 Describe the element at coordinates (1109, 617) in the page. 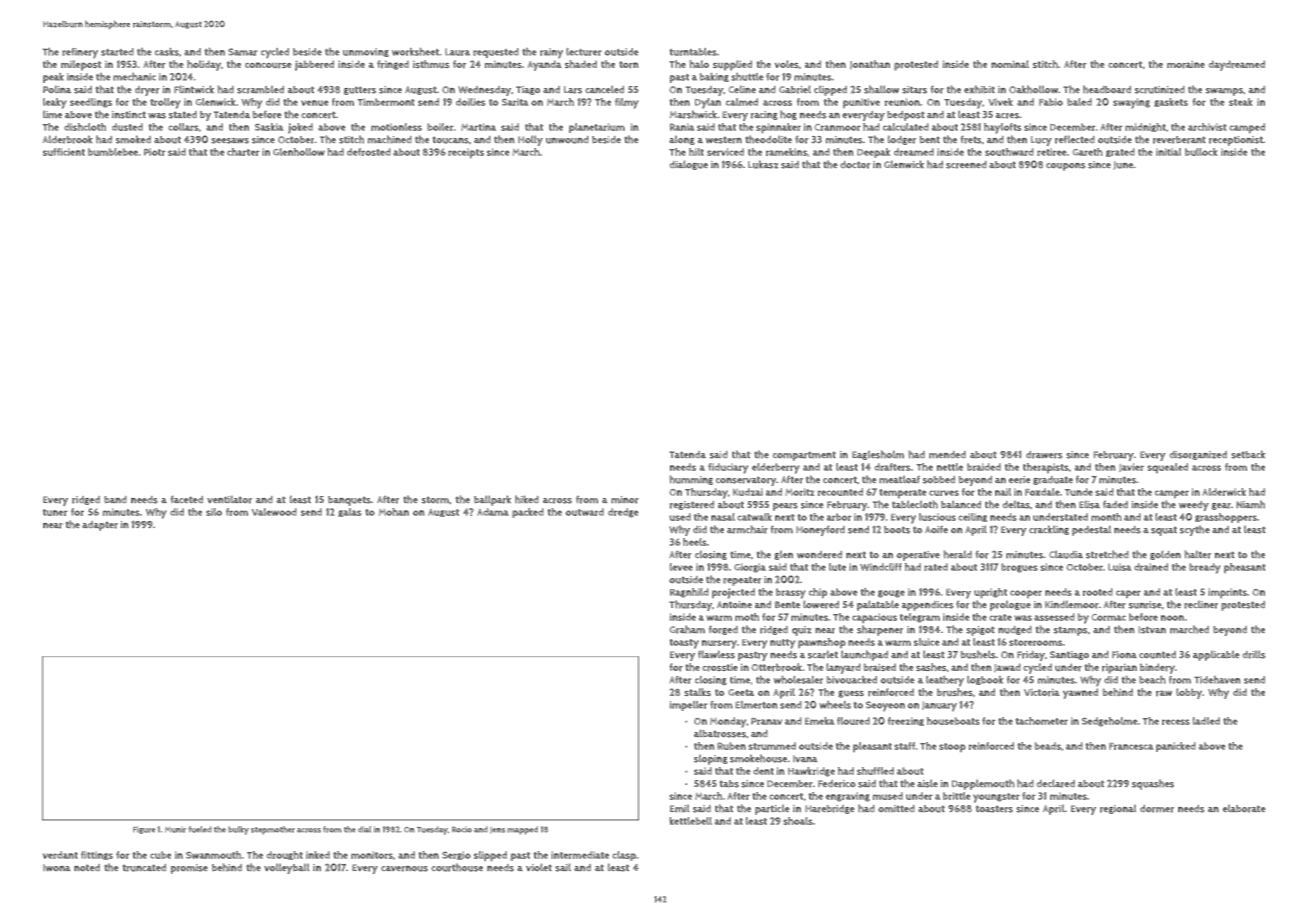

I see `Cormac` at that location.
